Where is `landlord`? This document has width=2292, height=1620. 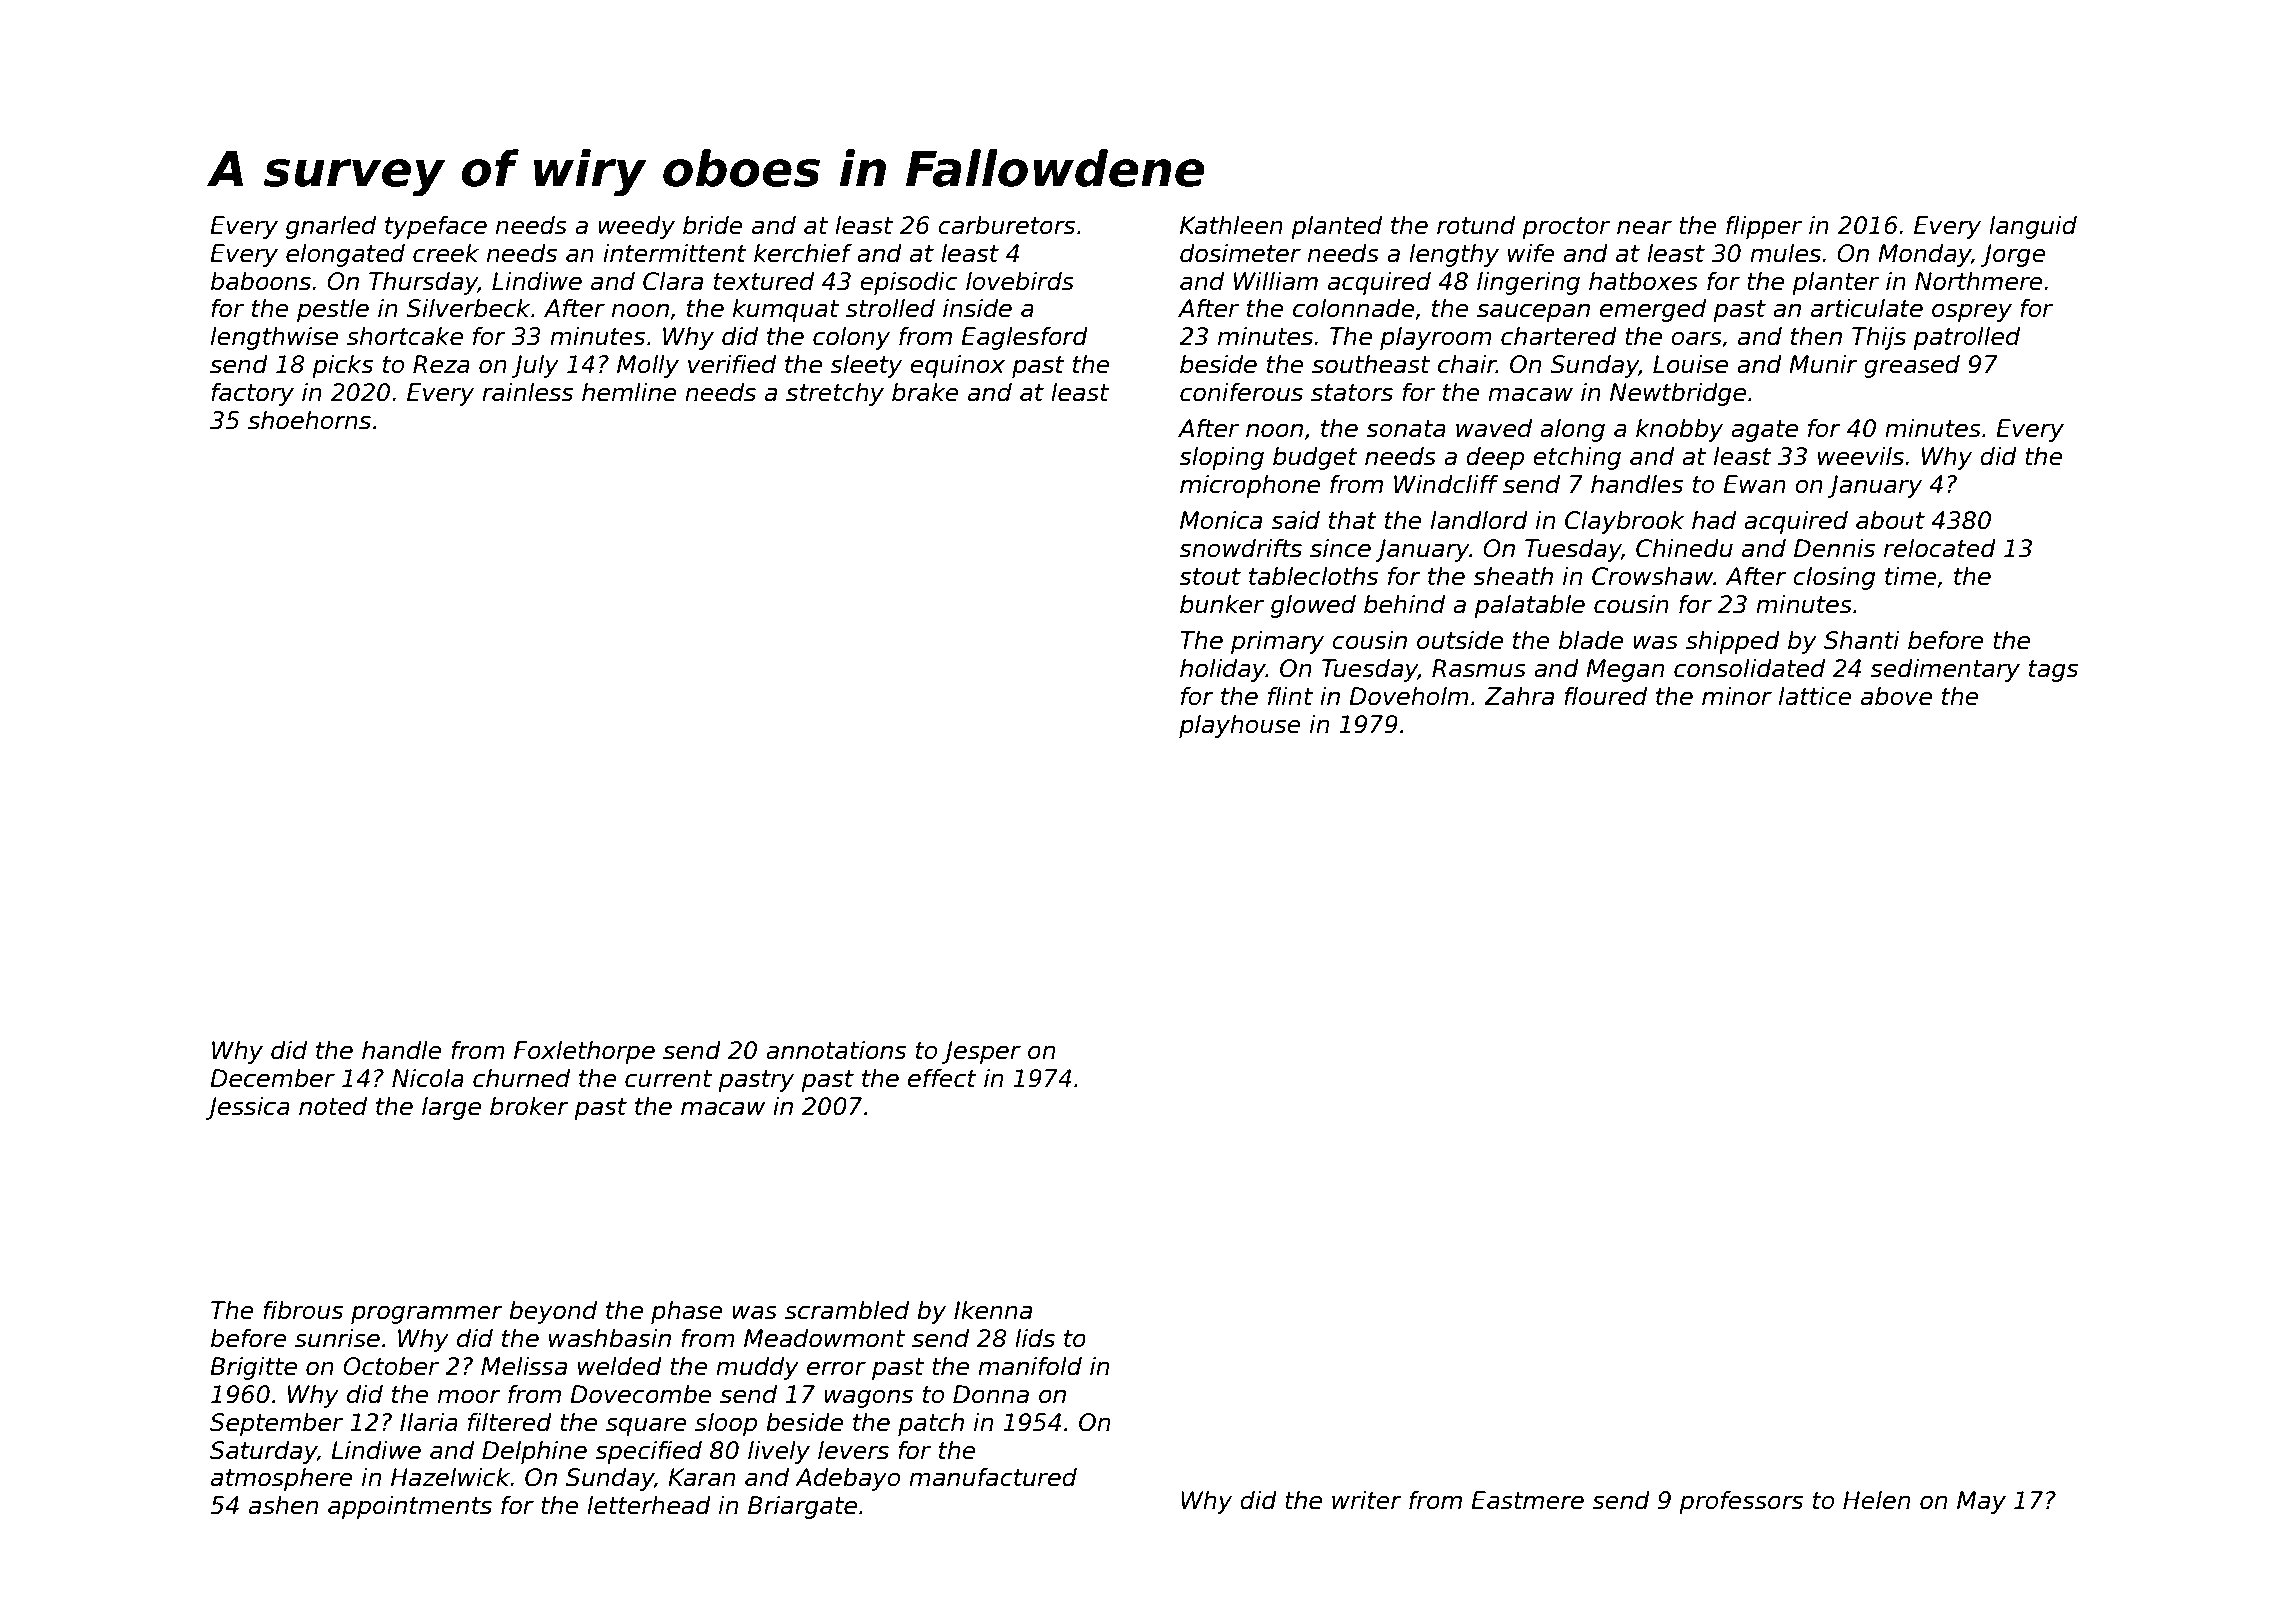
landlord is located at coordinates (1479, 520).
